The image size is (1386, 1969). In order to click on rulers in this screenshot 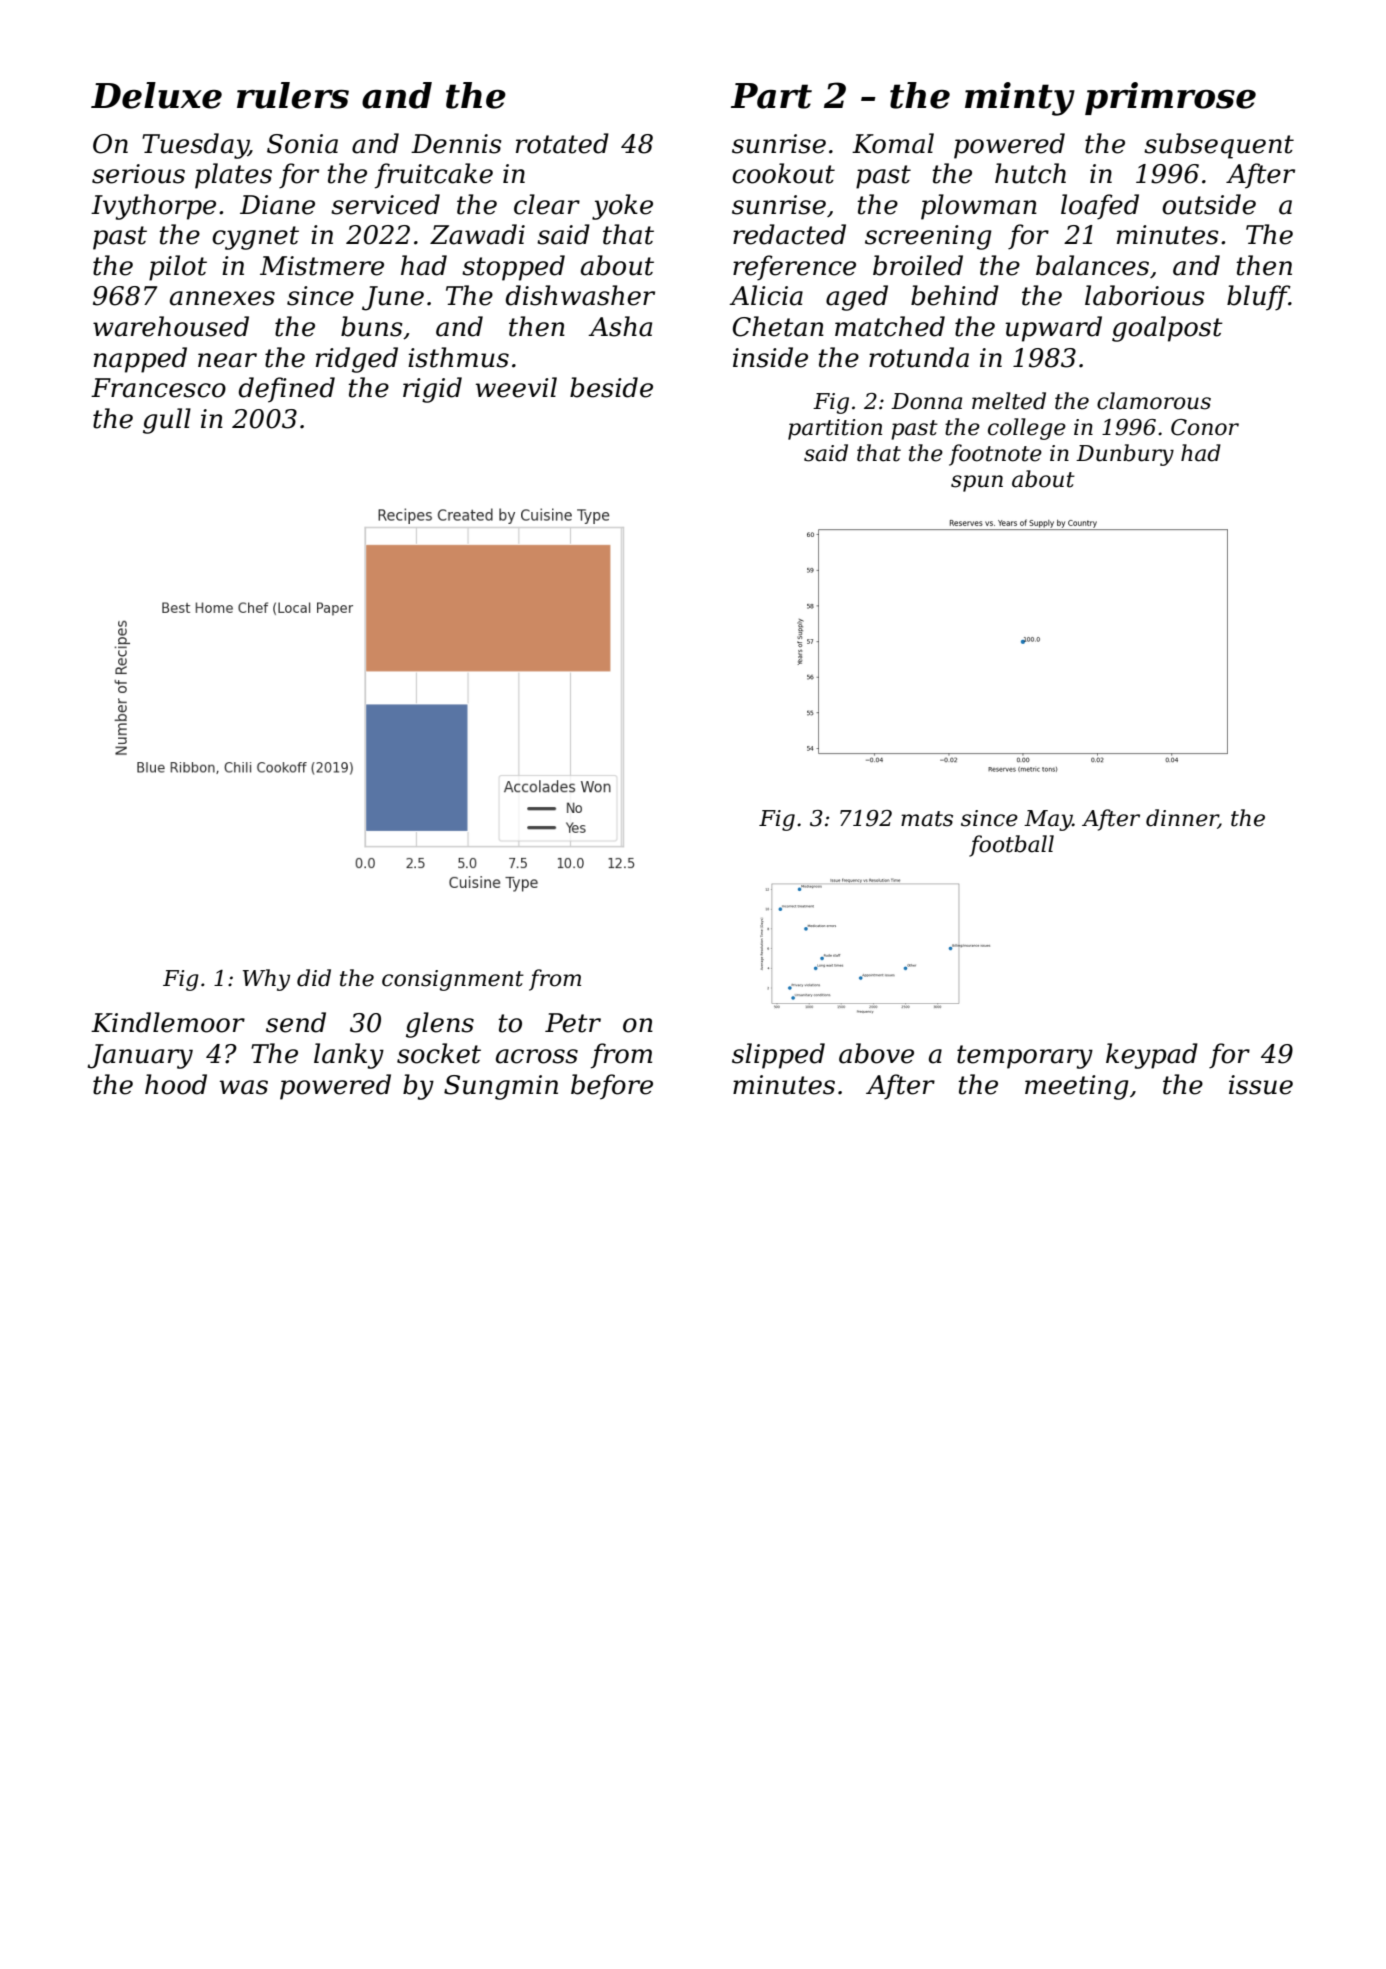, I will do `click(293, 95)`.
